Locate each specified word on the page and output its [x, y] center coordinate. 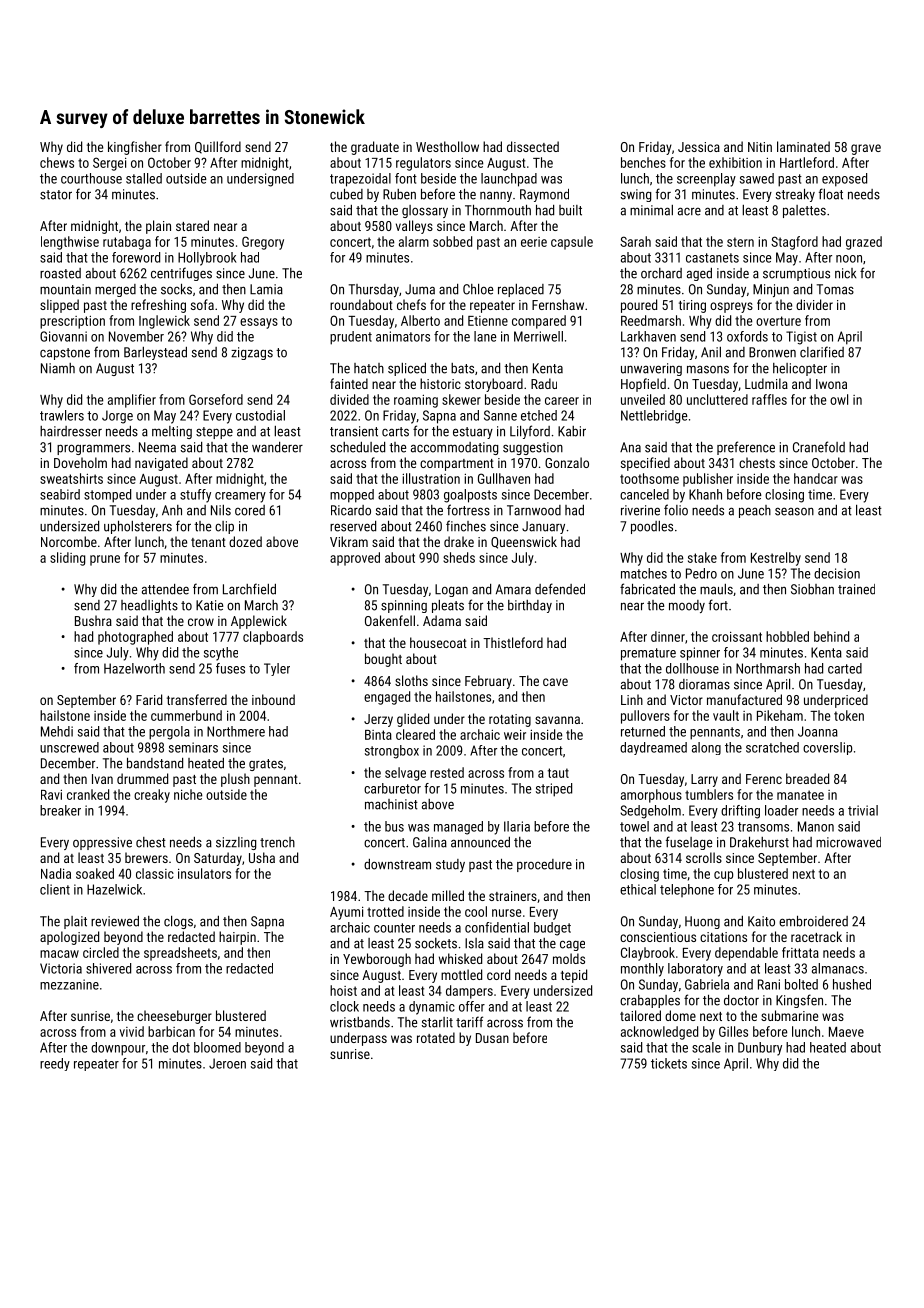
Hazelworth [134, 668]
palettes [804, 211]
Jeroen [227, 1063]
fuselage [689, 843]
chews [57, 162]
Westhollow [447, 146]
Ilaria [517, 826]
